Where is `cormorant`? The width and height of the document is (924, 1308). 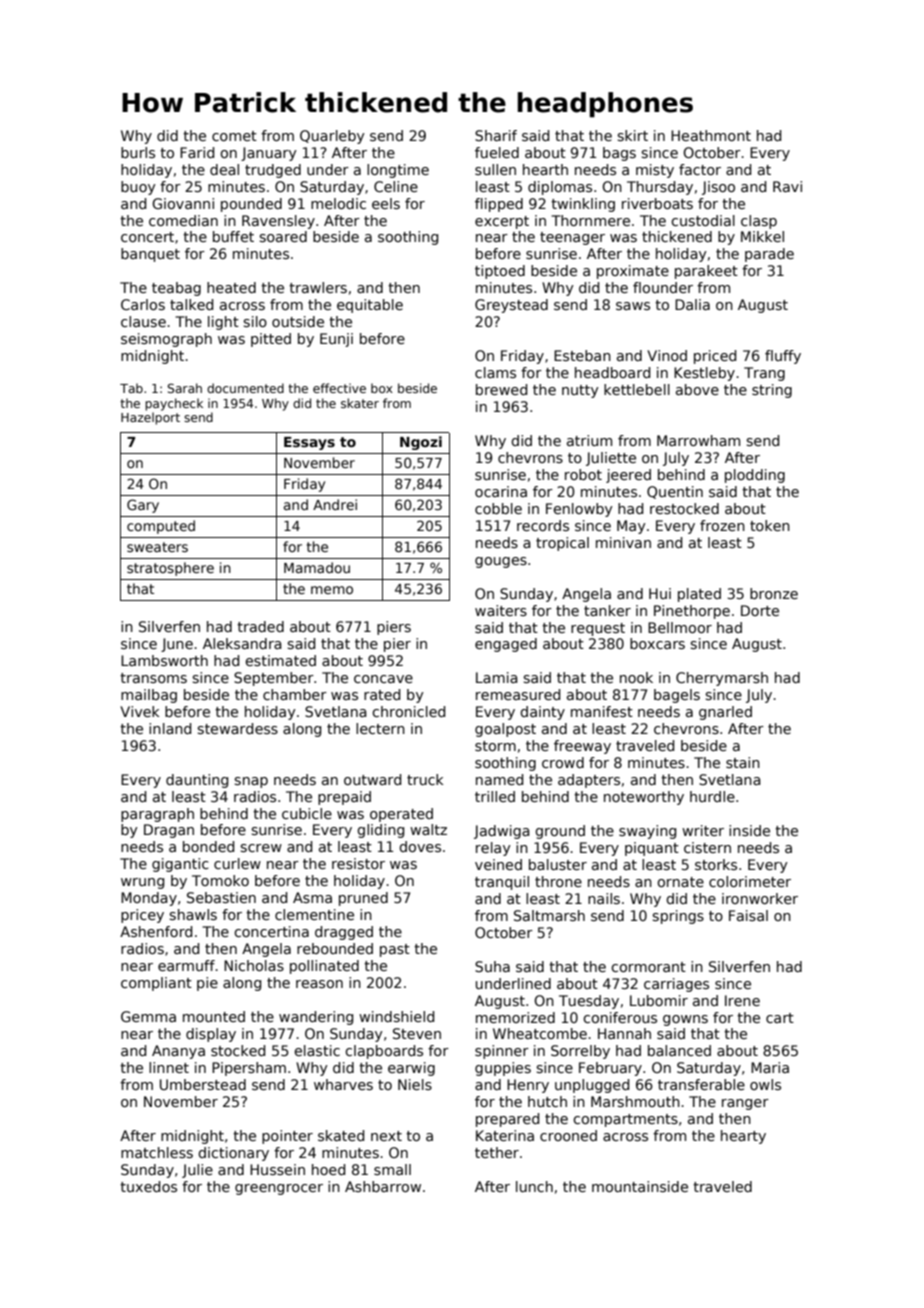 cormorant is located at coordinates (648, 967).
